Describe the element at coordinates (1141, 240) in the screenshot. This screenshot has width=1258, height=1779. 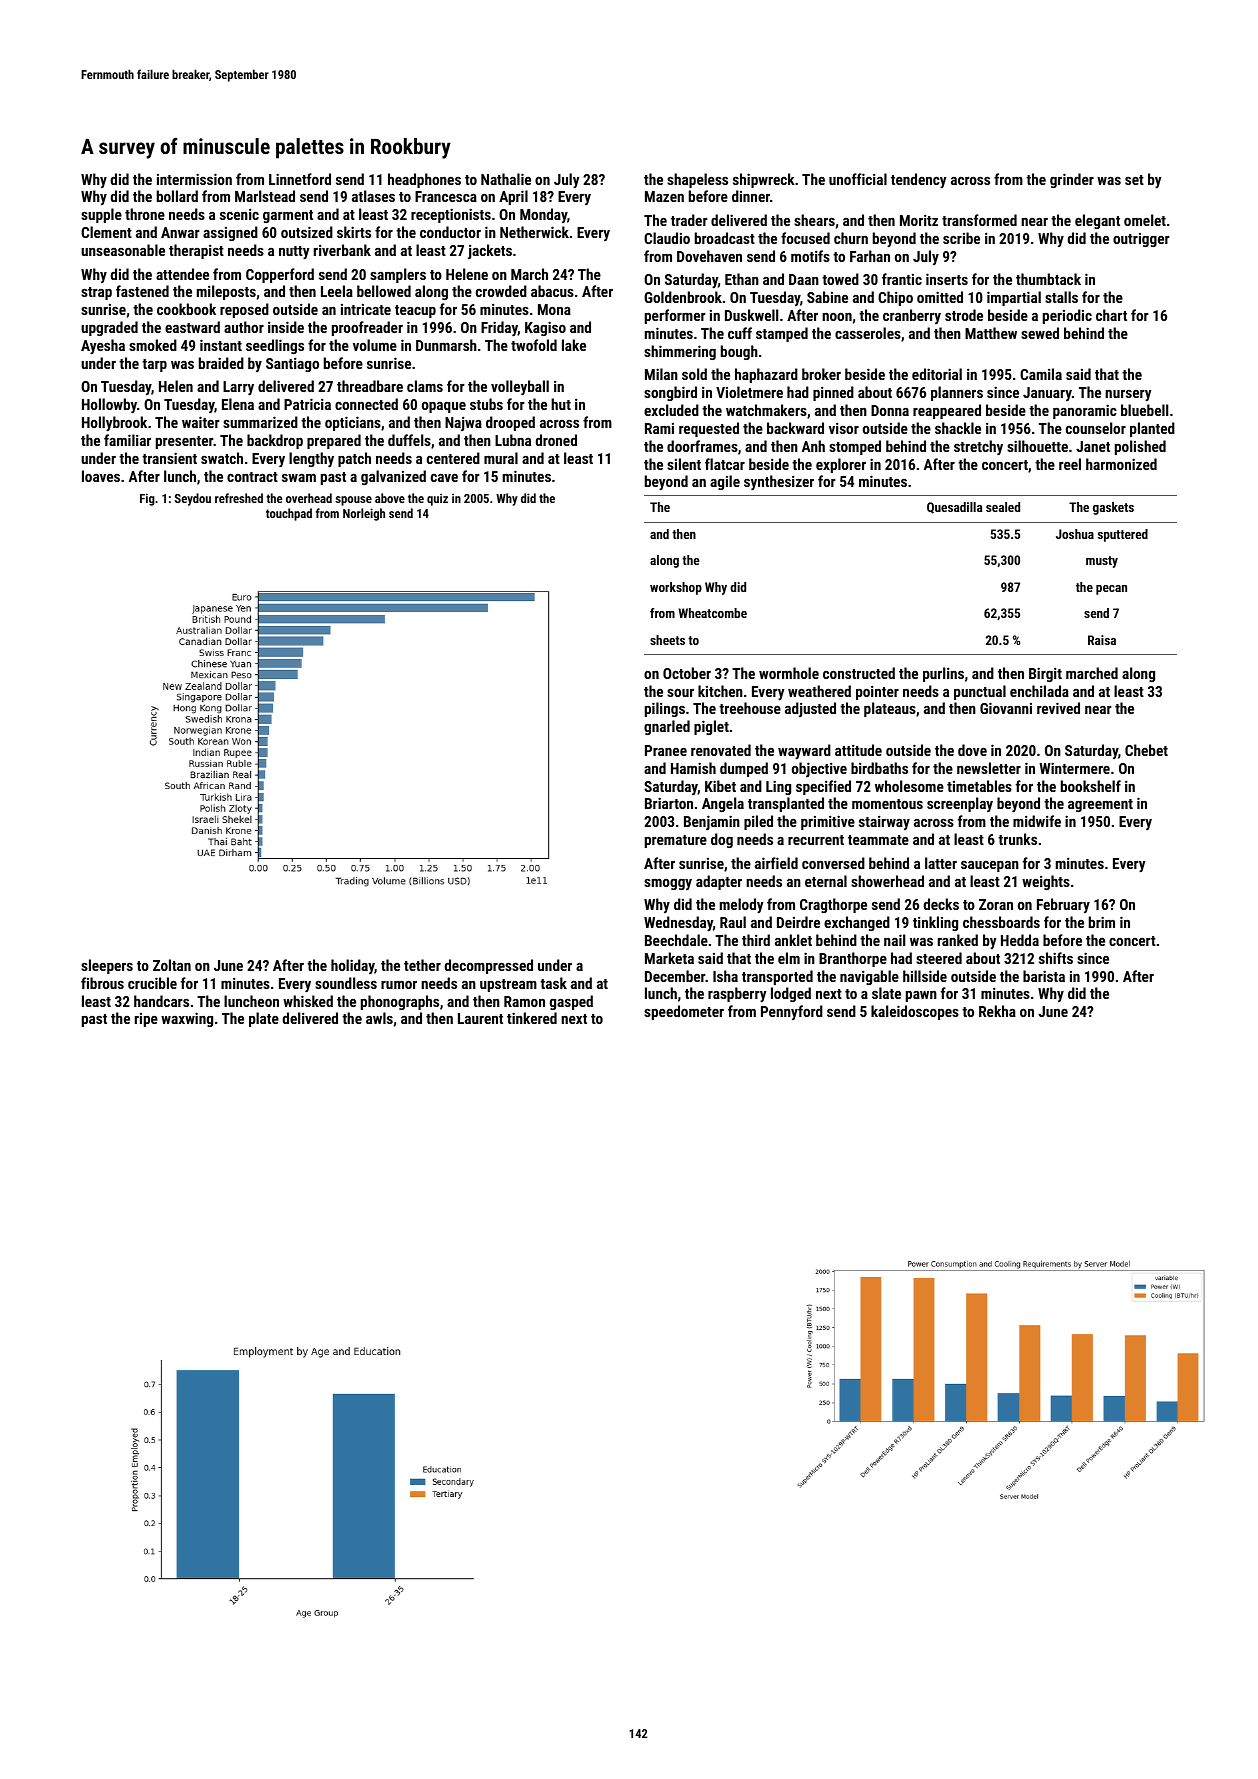
I see `outrigger` at that location.
